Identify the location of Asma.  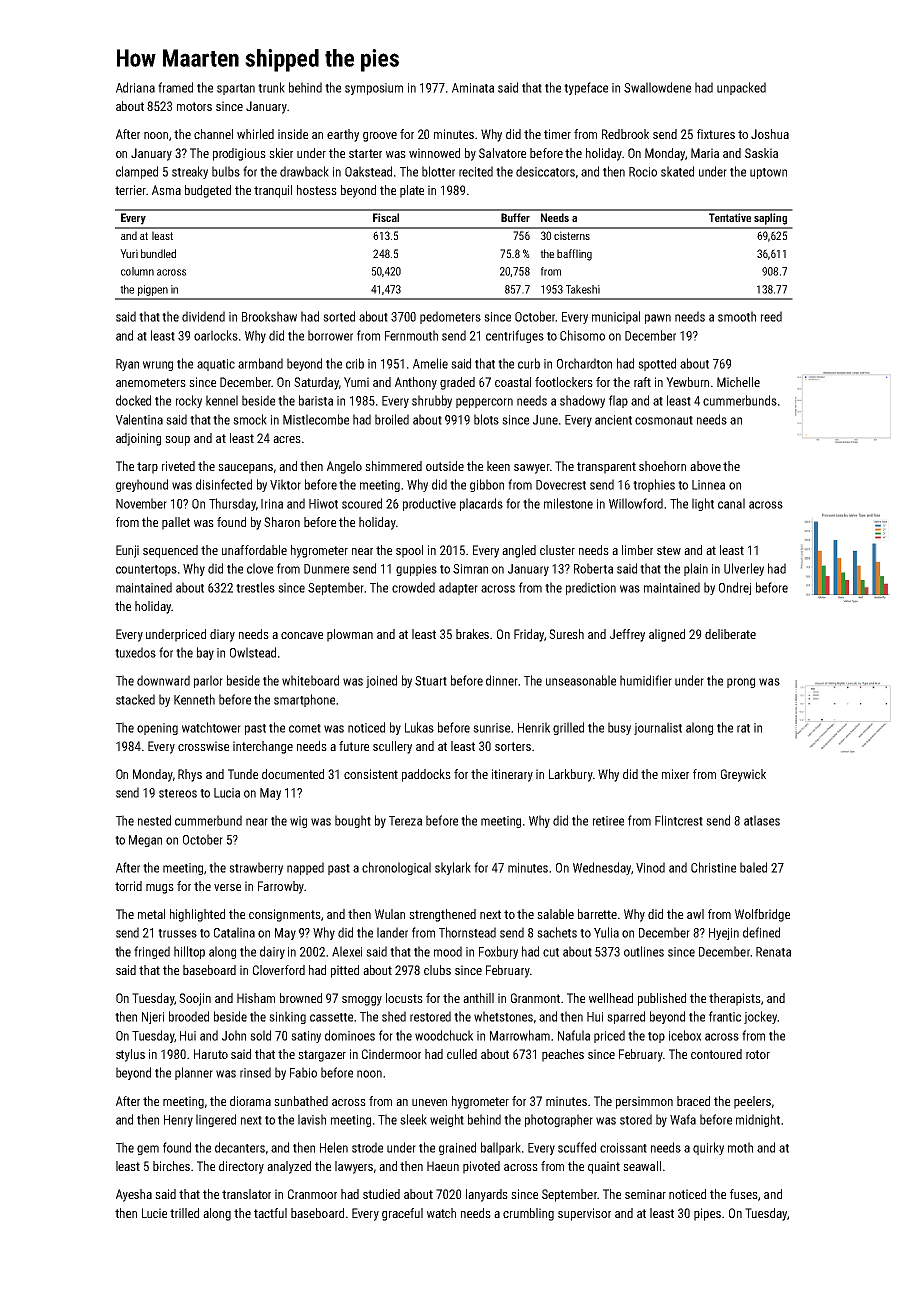
(166, 190).
